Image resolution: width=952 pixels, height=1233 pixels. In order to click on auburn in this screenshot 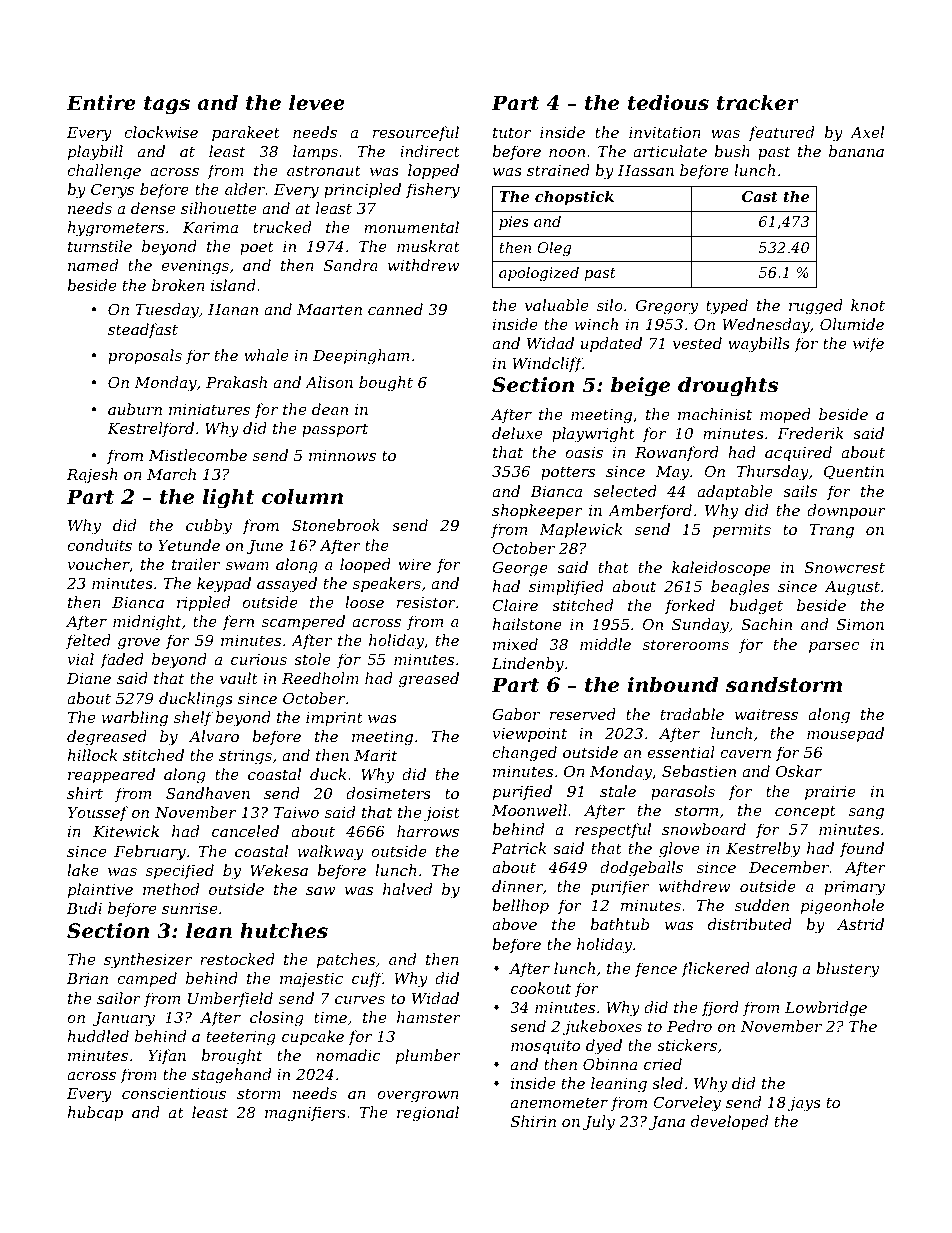, I will do `click(135, 409)`.
